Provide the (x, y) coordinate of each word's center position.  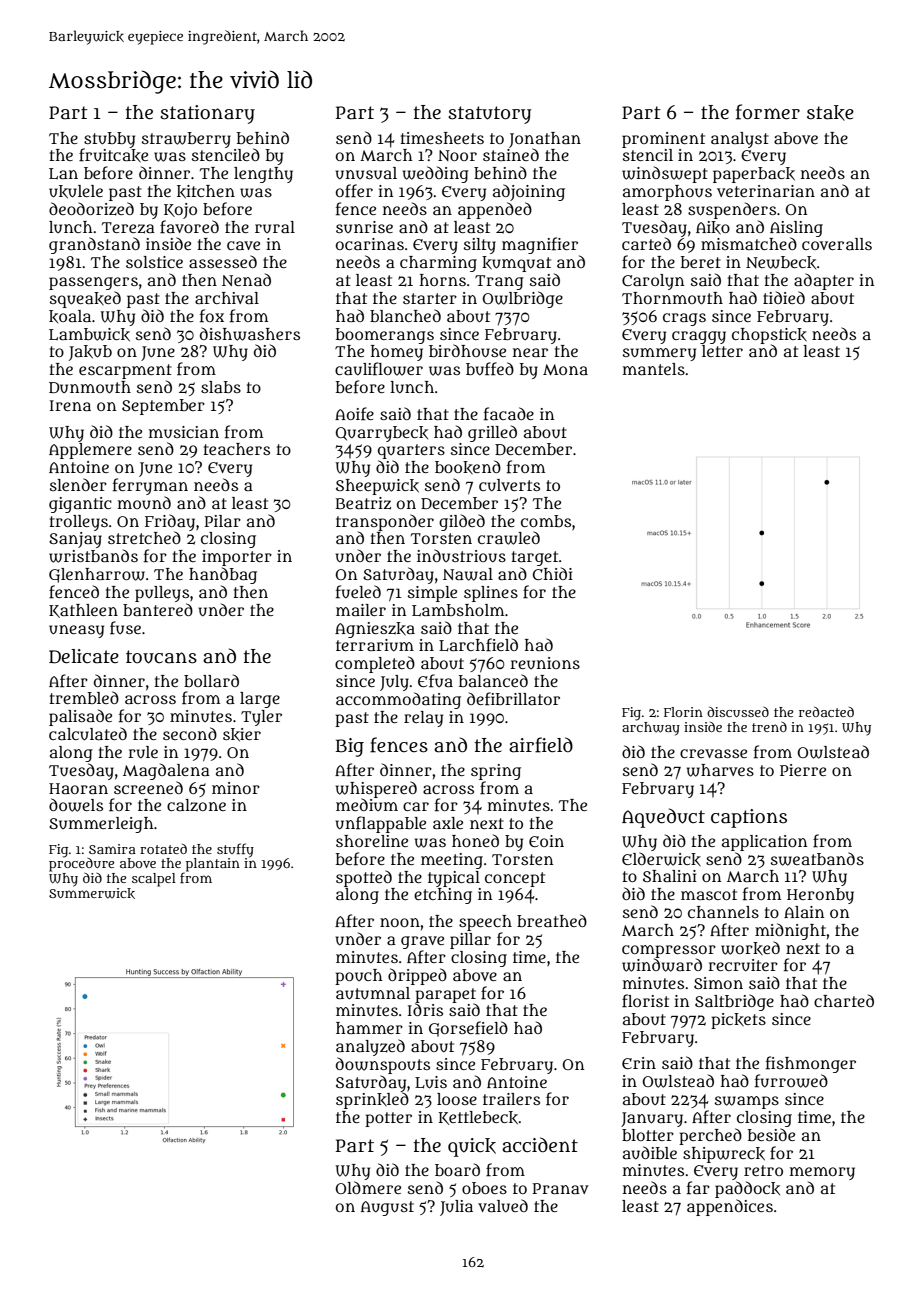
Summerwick (92, 893)
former (768, 112)
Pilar (223, 521)
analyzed (370, 1047)
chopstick (769, 336)
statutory (489, 115)
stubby (109, 140)
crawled (509, 538)
